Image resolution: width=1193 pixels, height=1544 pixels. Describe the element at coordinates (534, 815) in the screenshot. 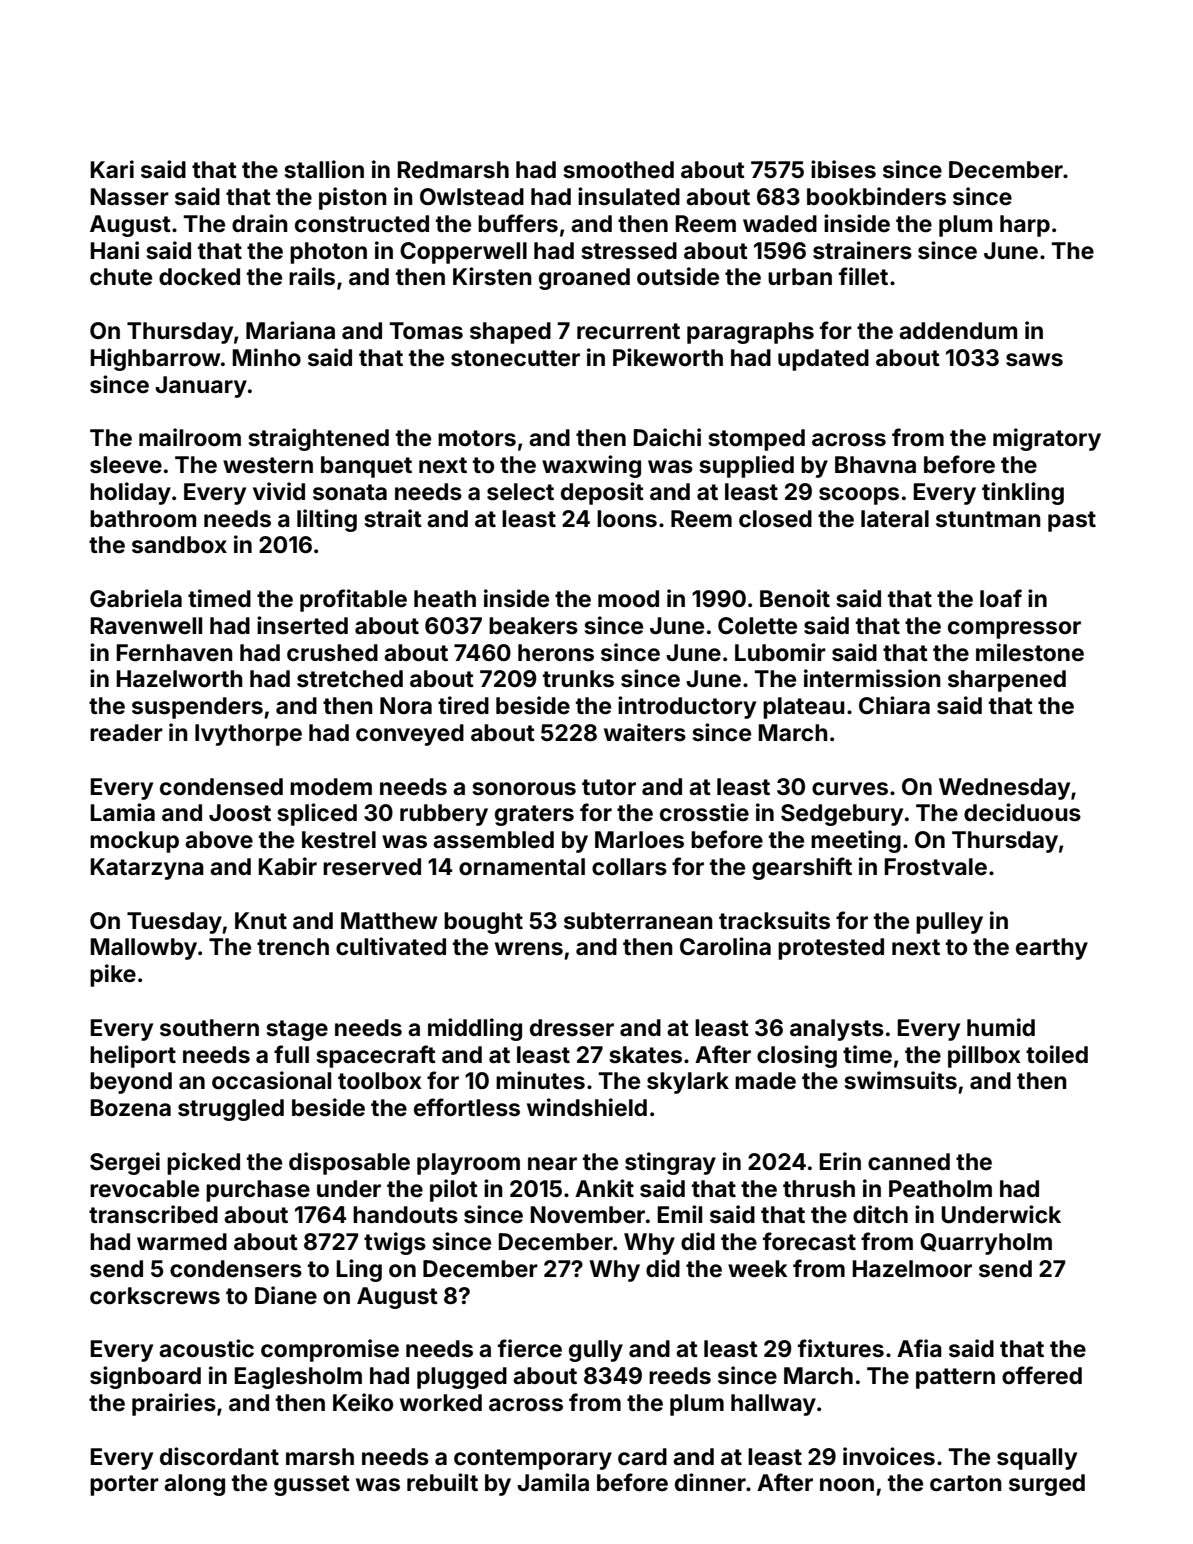

I see `graters` at that location.
